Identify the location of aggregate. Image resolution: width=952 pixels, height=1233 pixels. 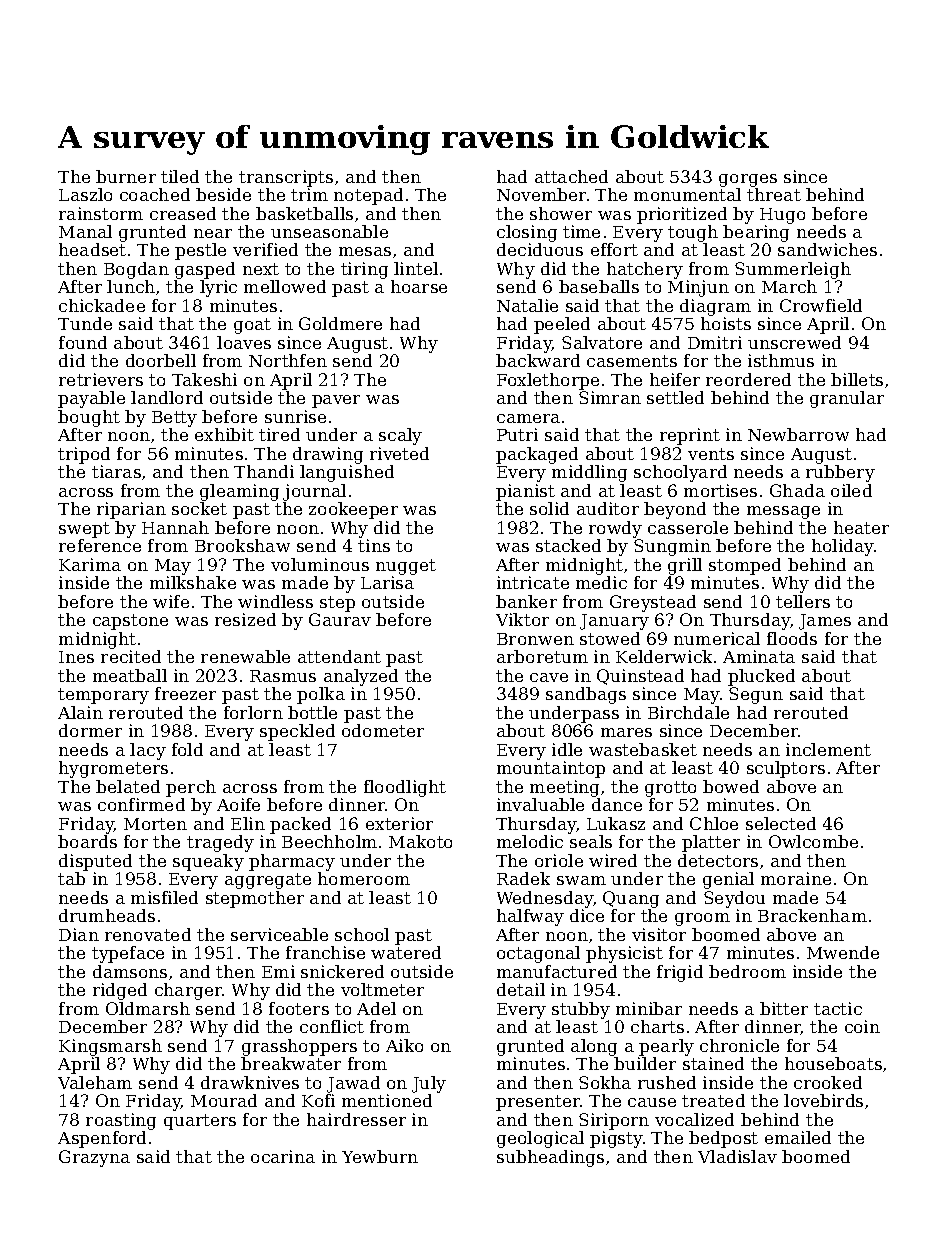
(268, 881).
